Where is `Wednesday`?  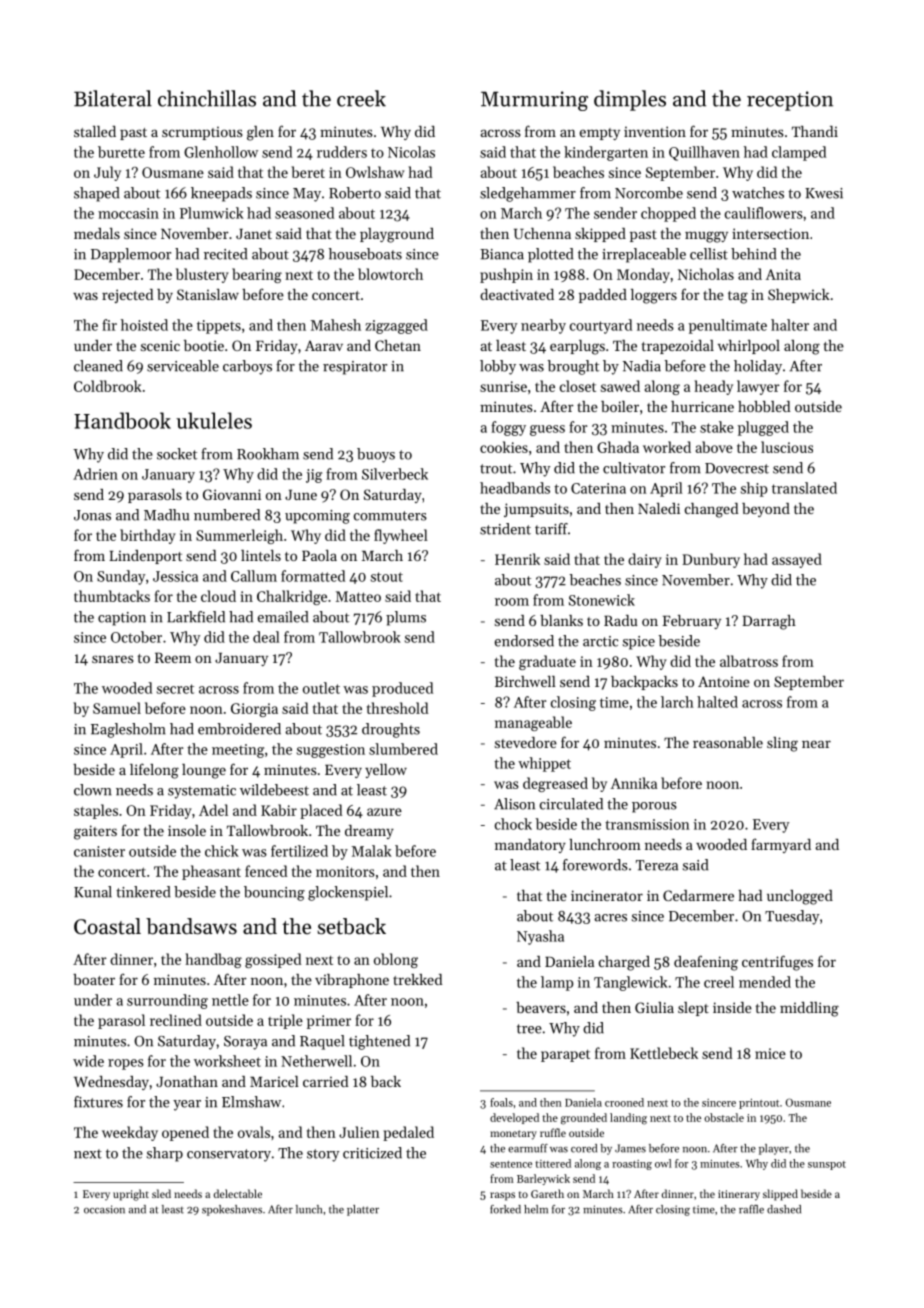 Wednesday is located at coordinates (111, 1083).
